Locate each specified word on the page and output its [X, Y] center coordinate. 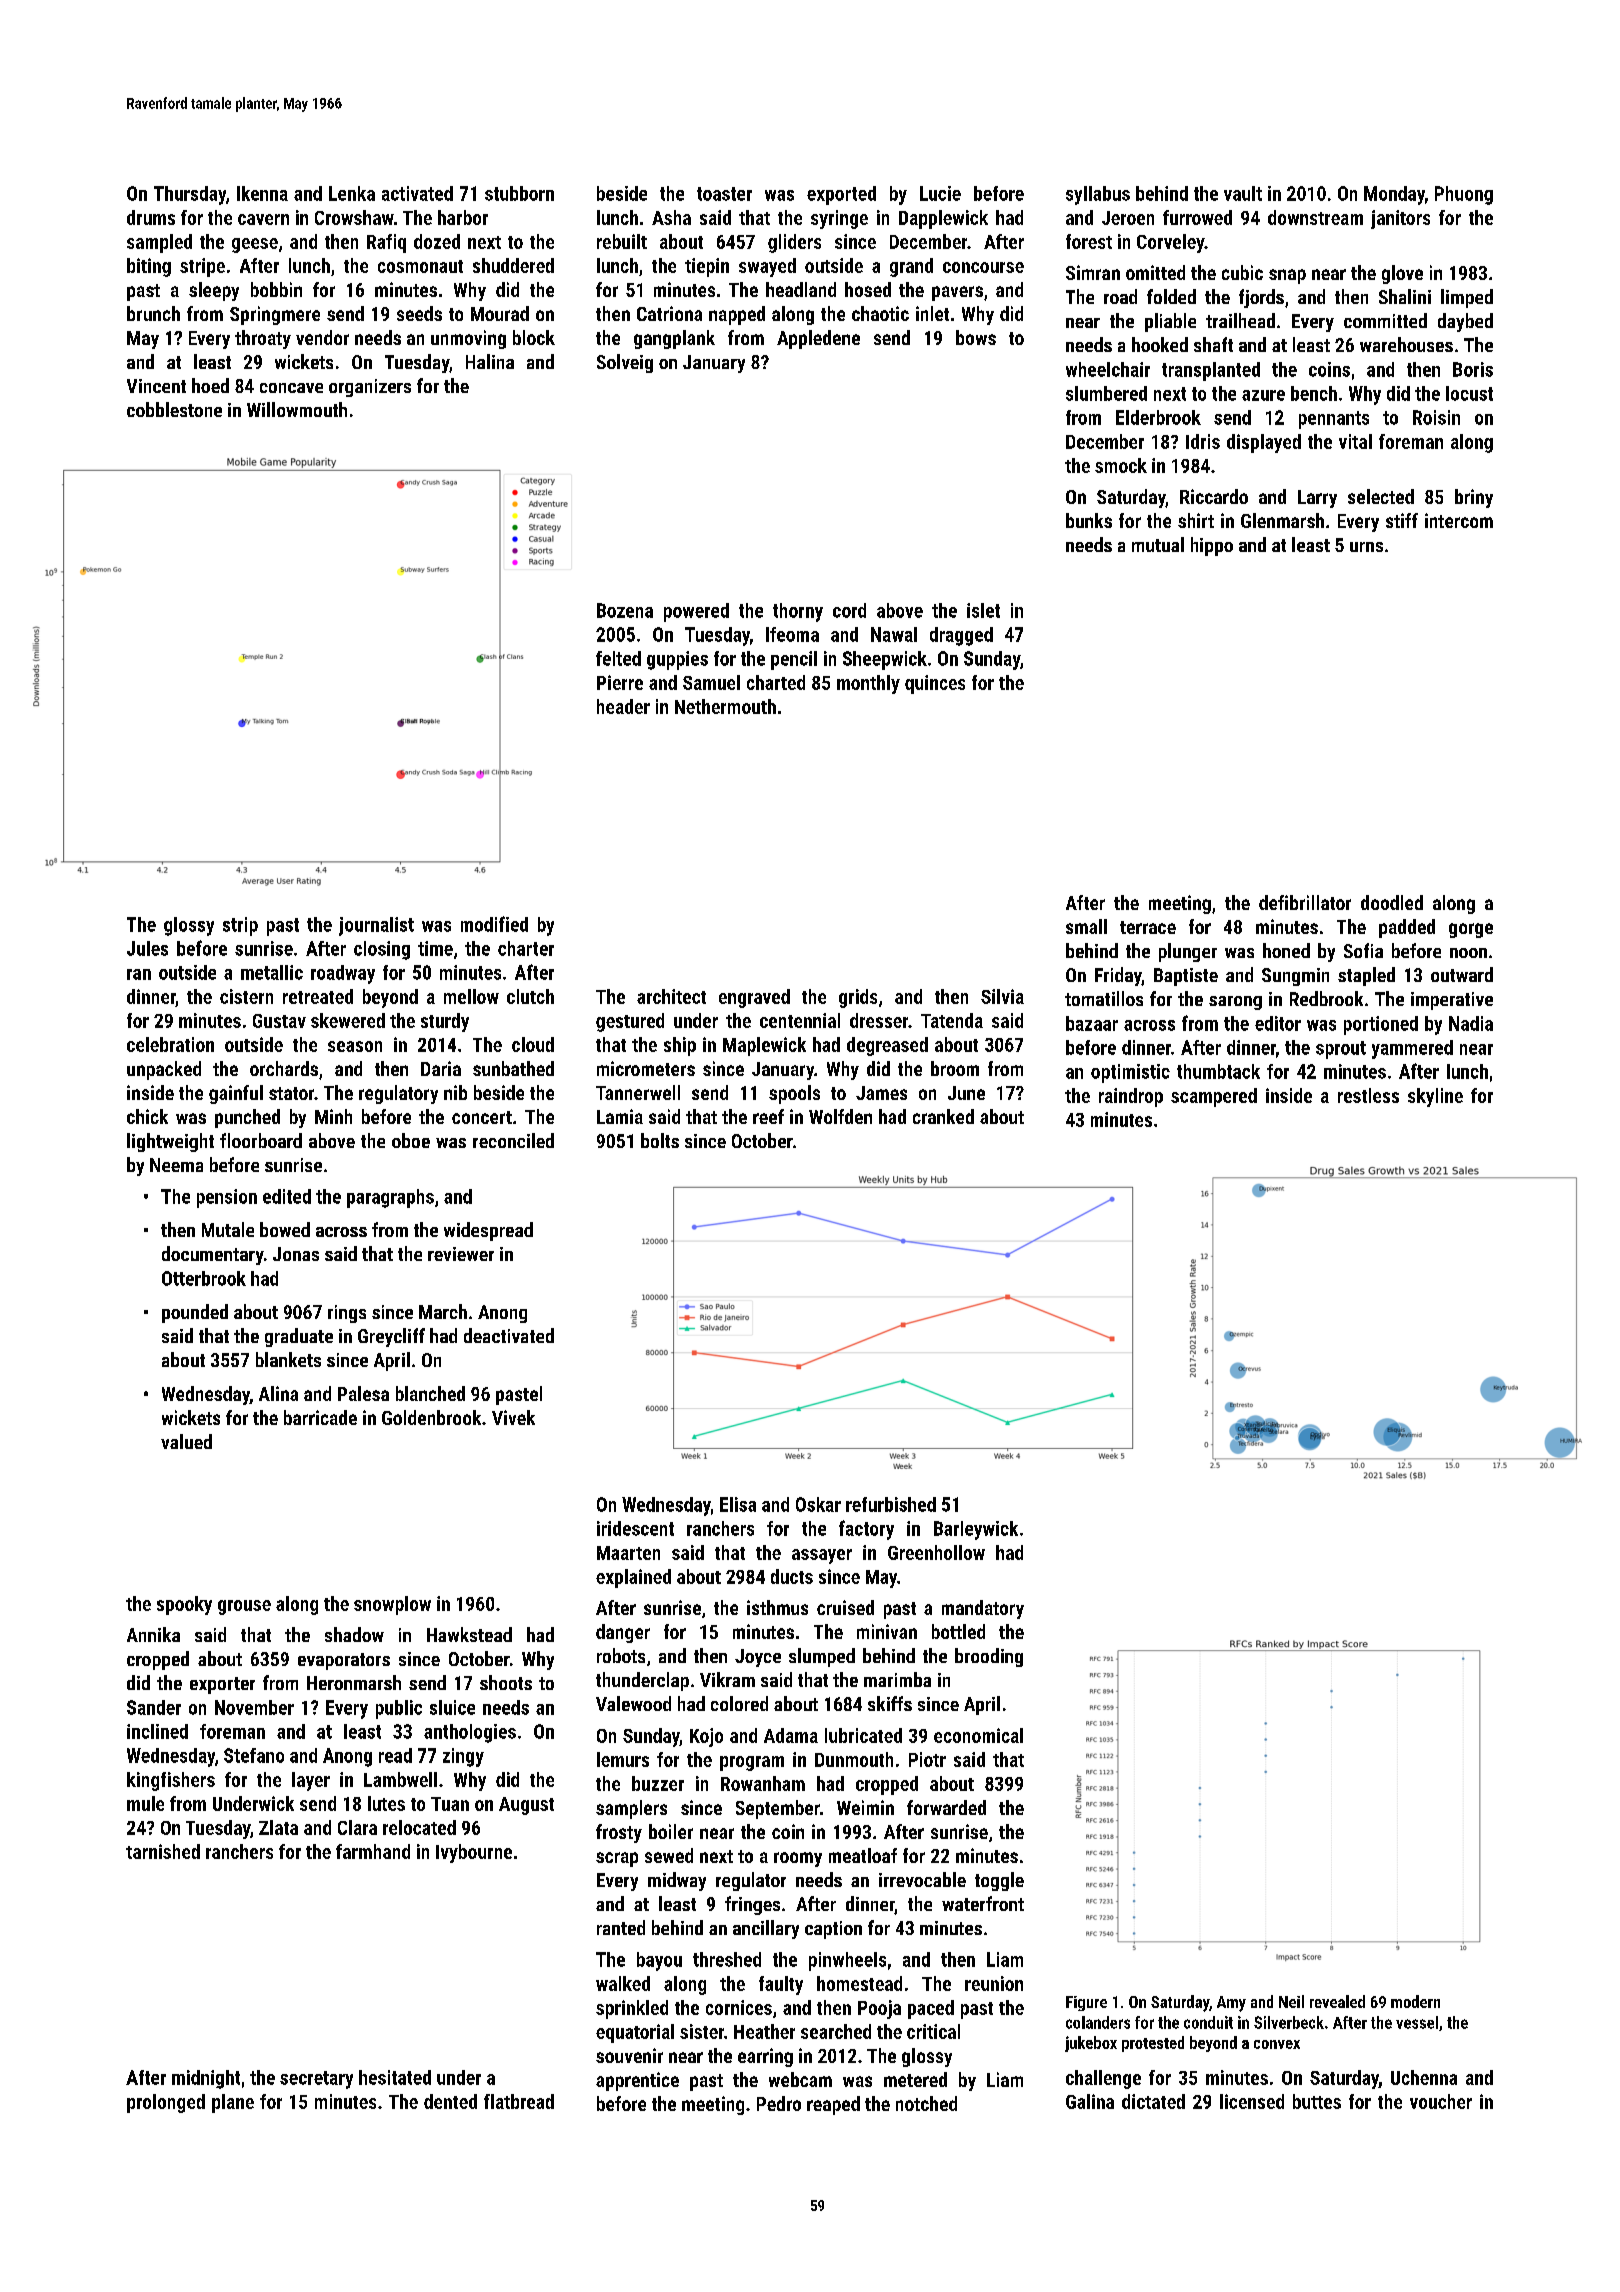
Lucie [940, 193]
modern [1415, 2001]
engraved [754, 998]
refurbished [891, 1504]
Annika [153, 1634]
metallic [272, 972]
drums [151, 217]
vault [1243, 193]
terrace [1148, 927]
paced [931, 2009]
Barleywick [976, 1530]
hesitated [395, 2077]
